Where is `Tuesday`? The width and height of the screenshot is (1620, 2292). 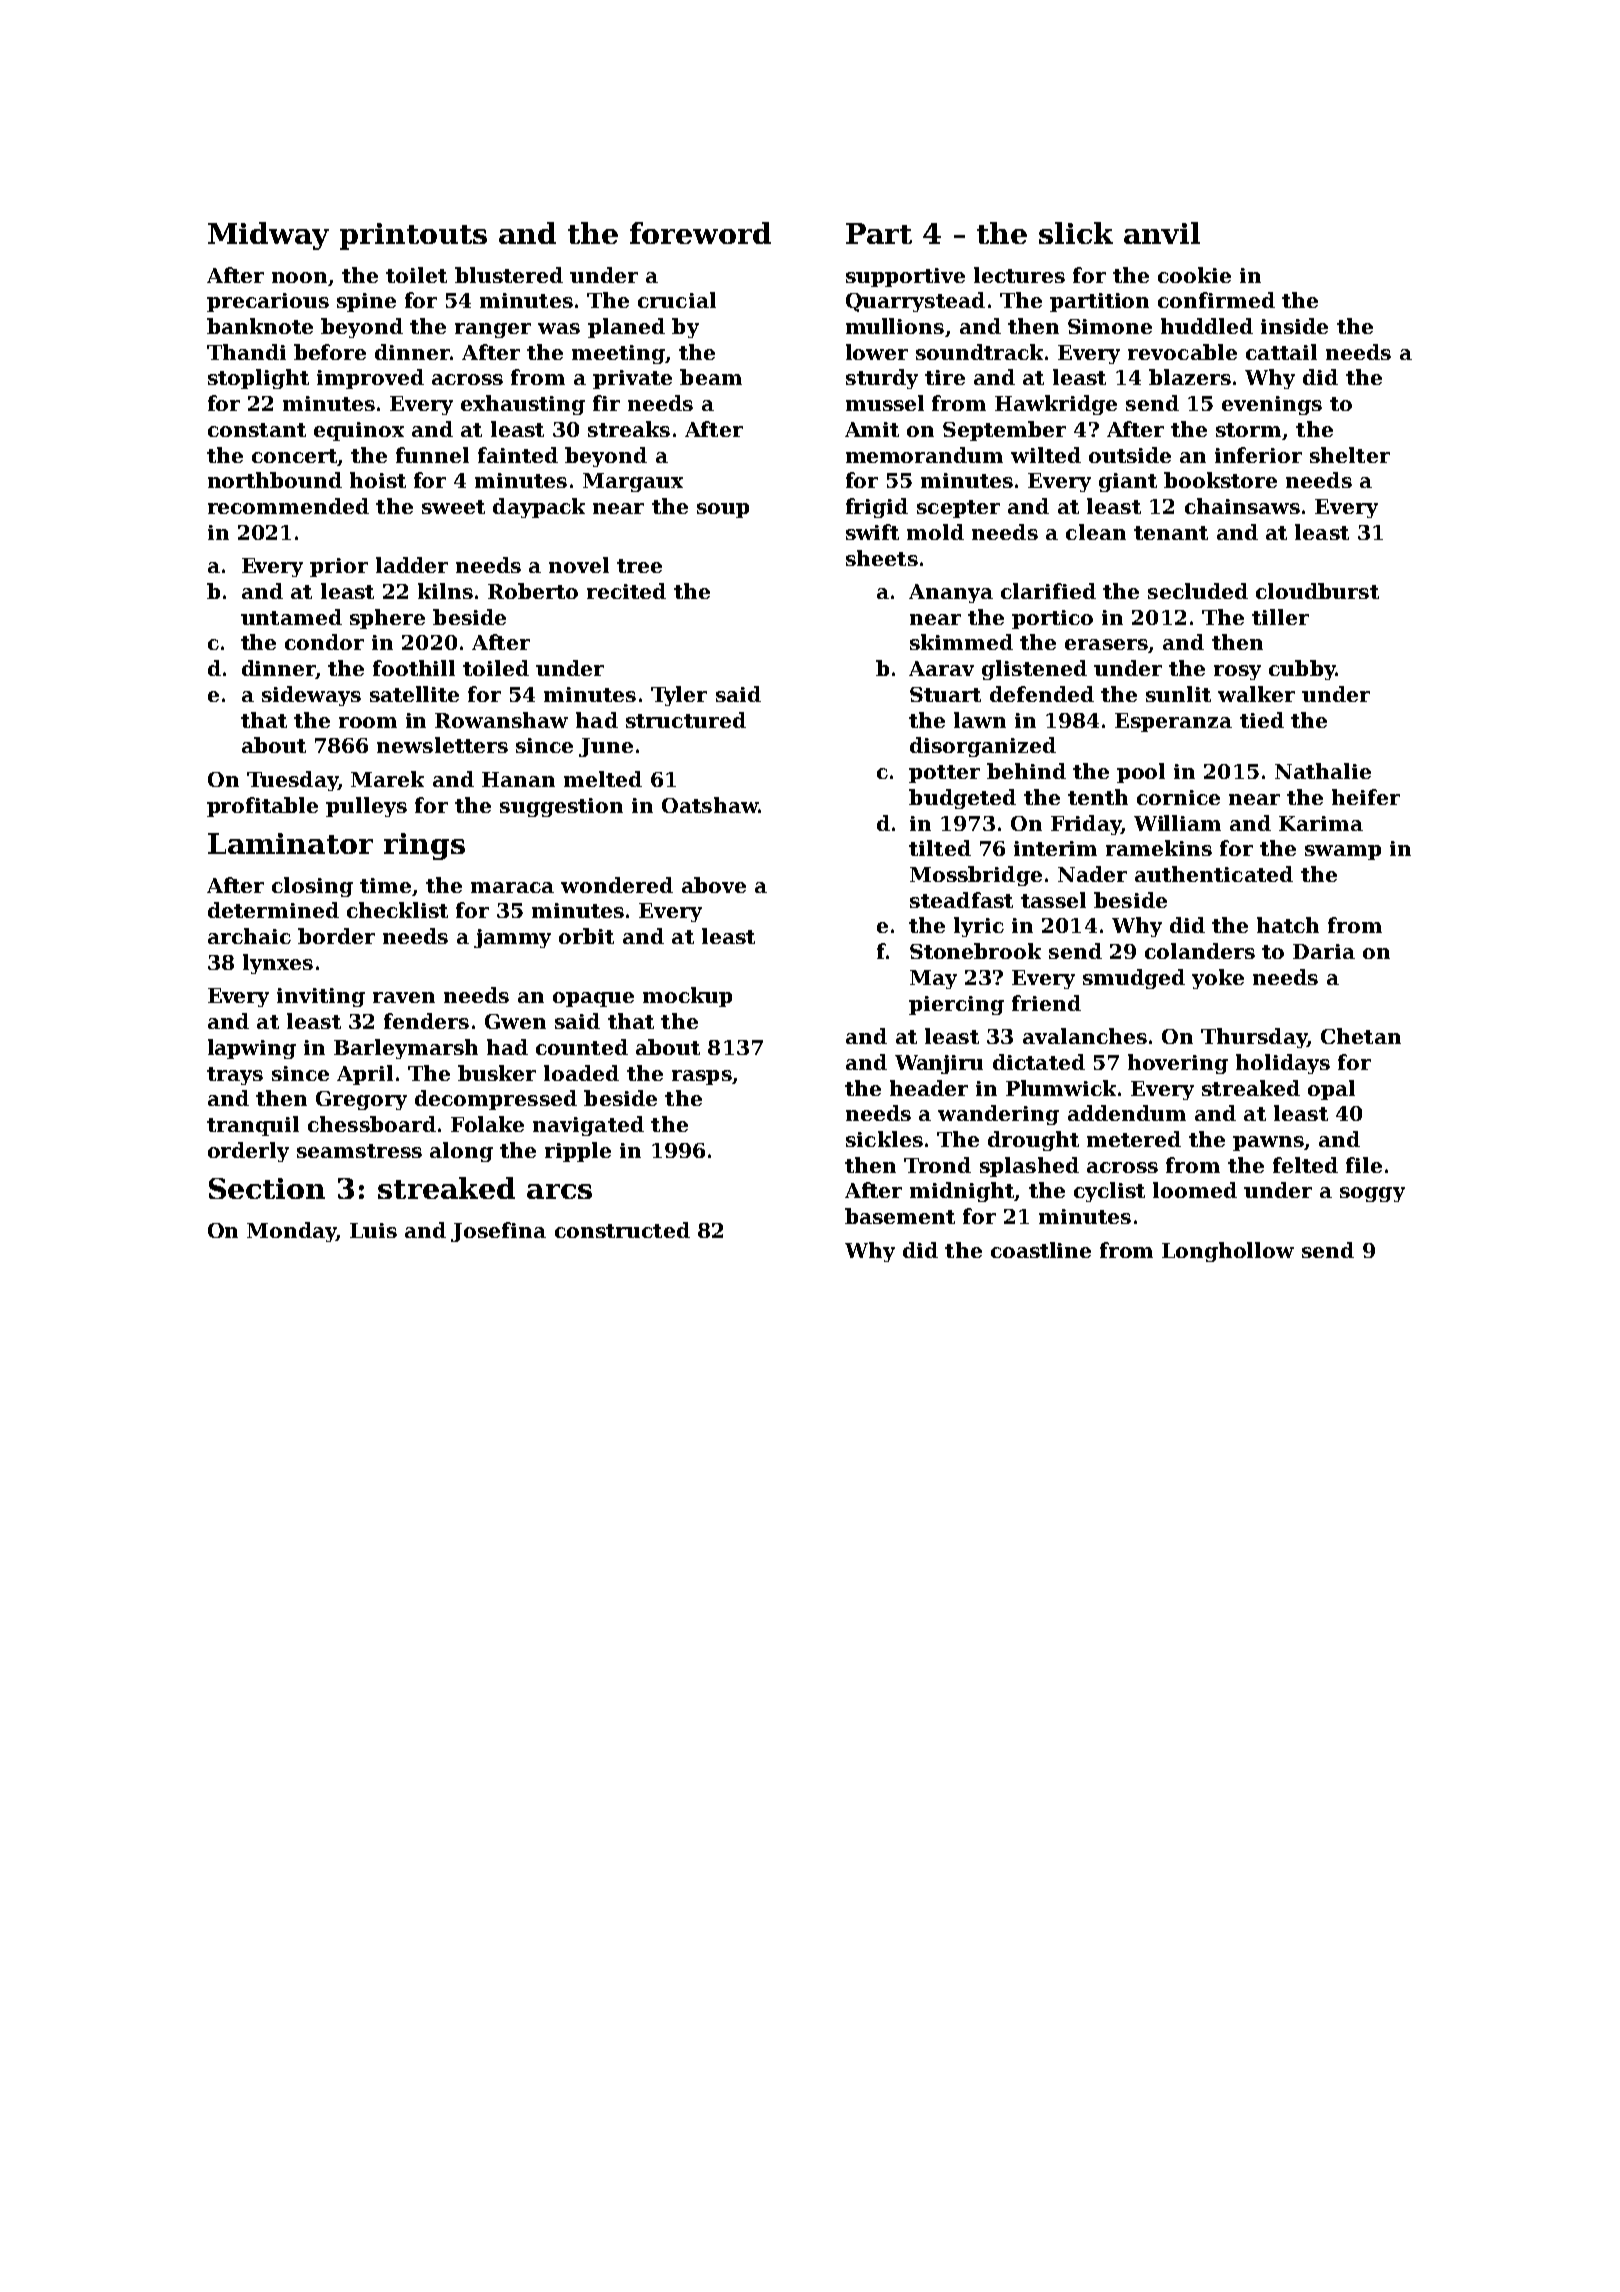
Tuesday is located at coordinates (292, 781).
